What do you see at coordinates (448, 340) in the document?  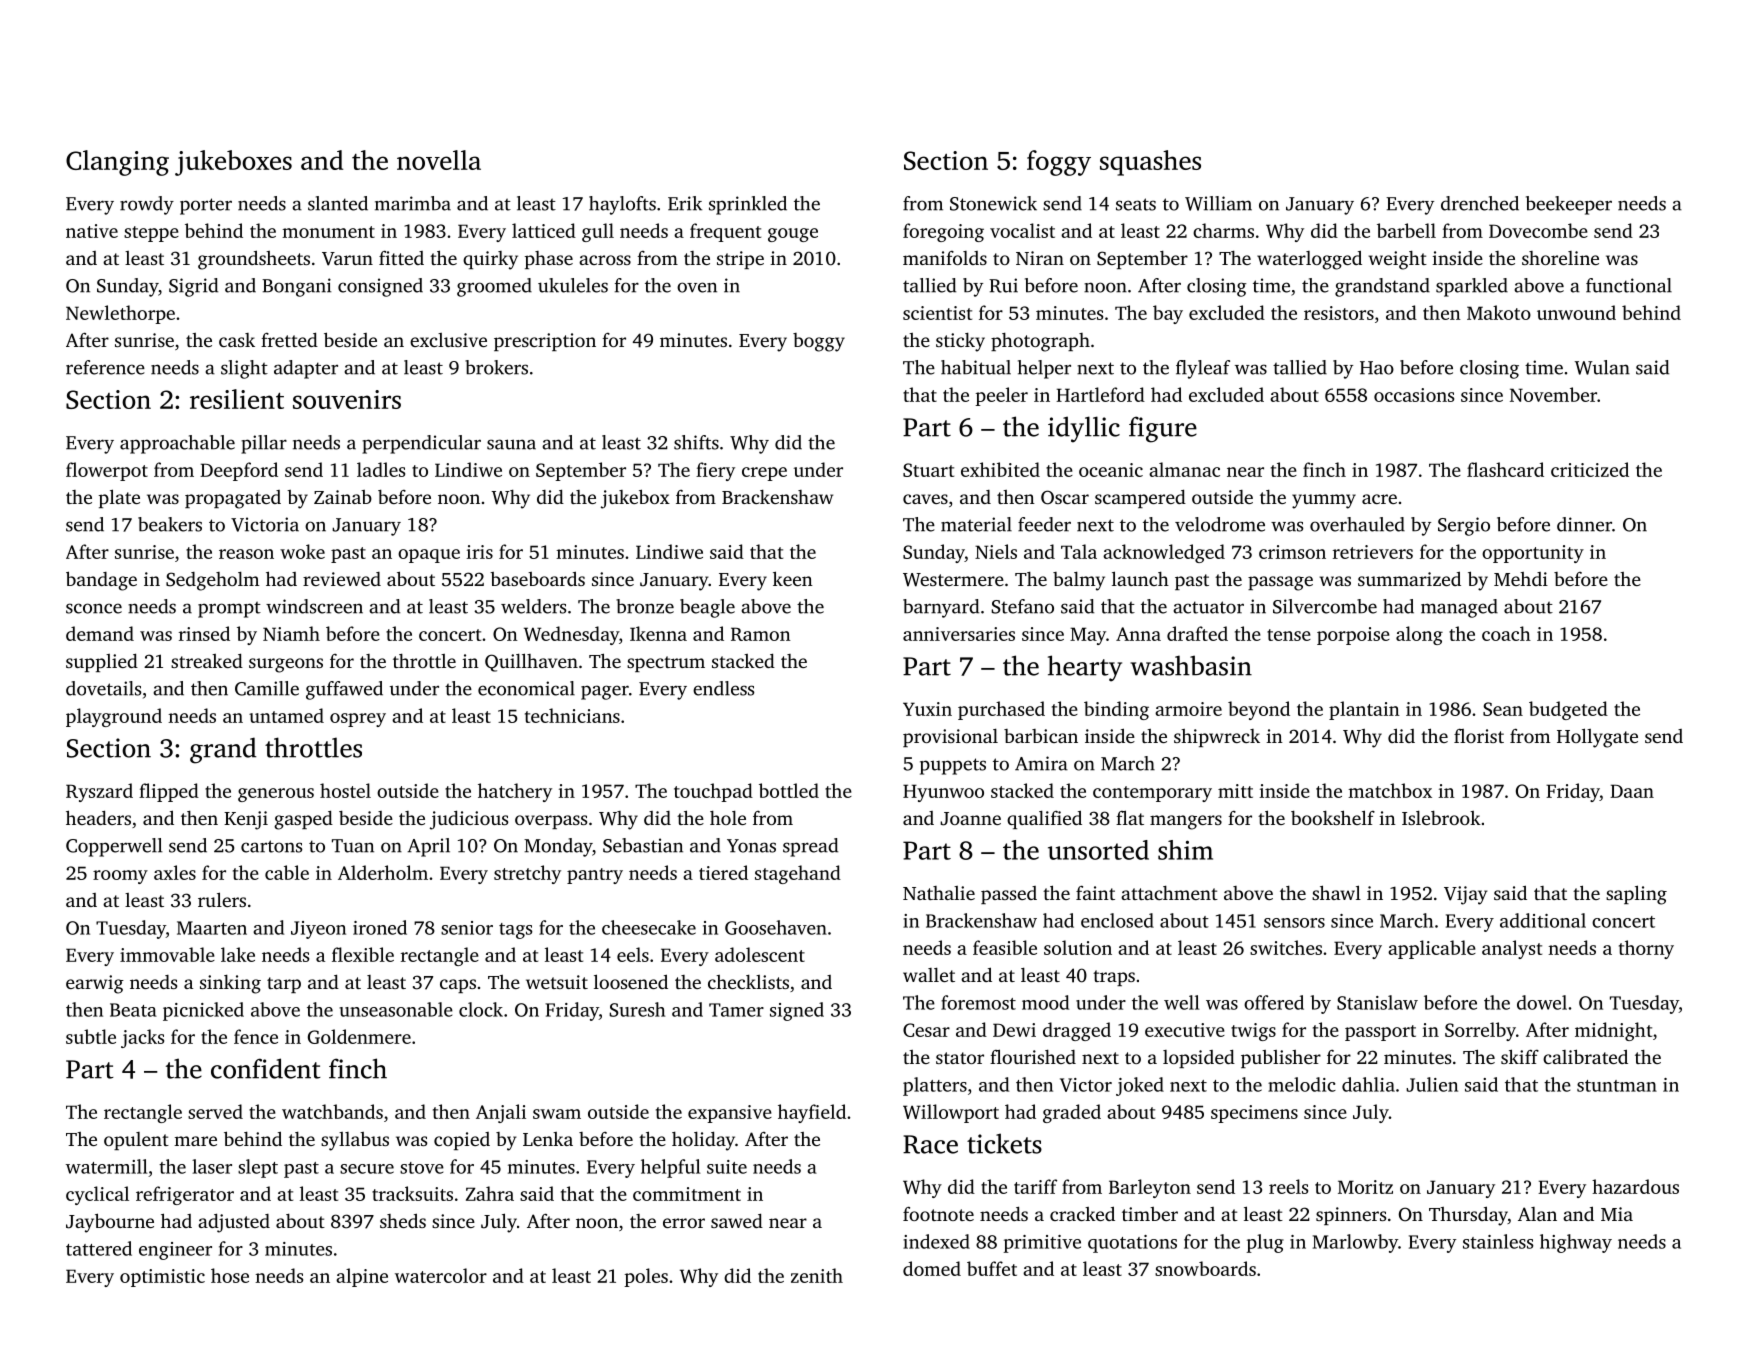 I see `exclusive` at bounding box center [448, 340].
